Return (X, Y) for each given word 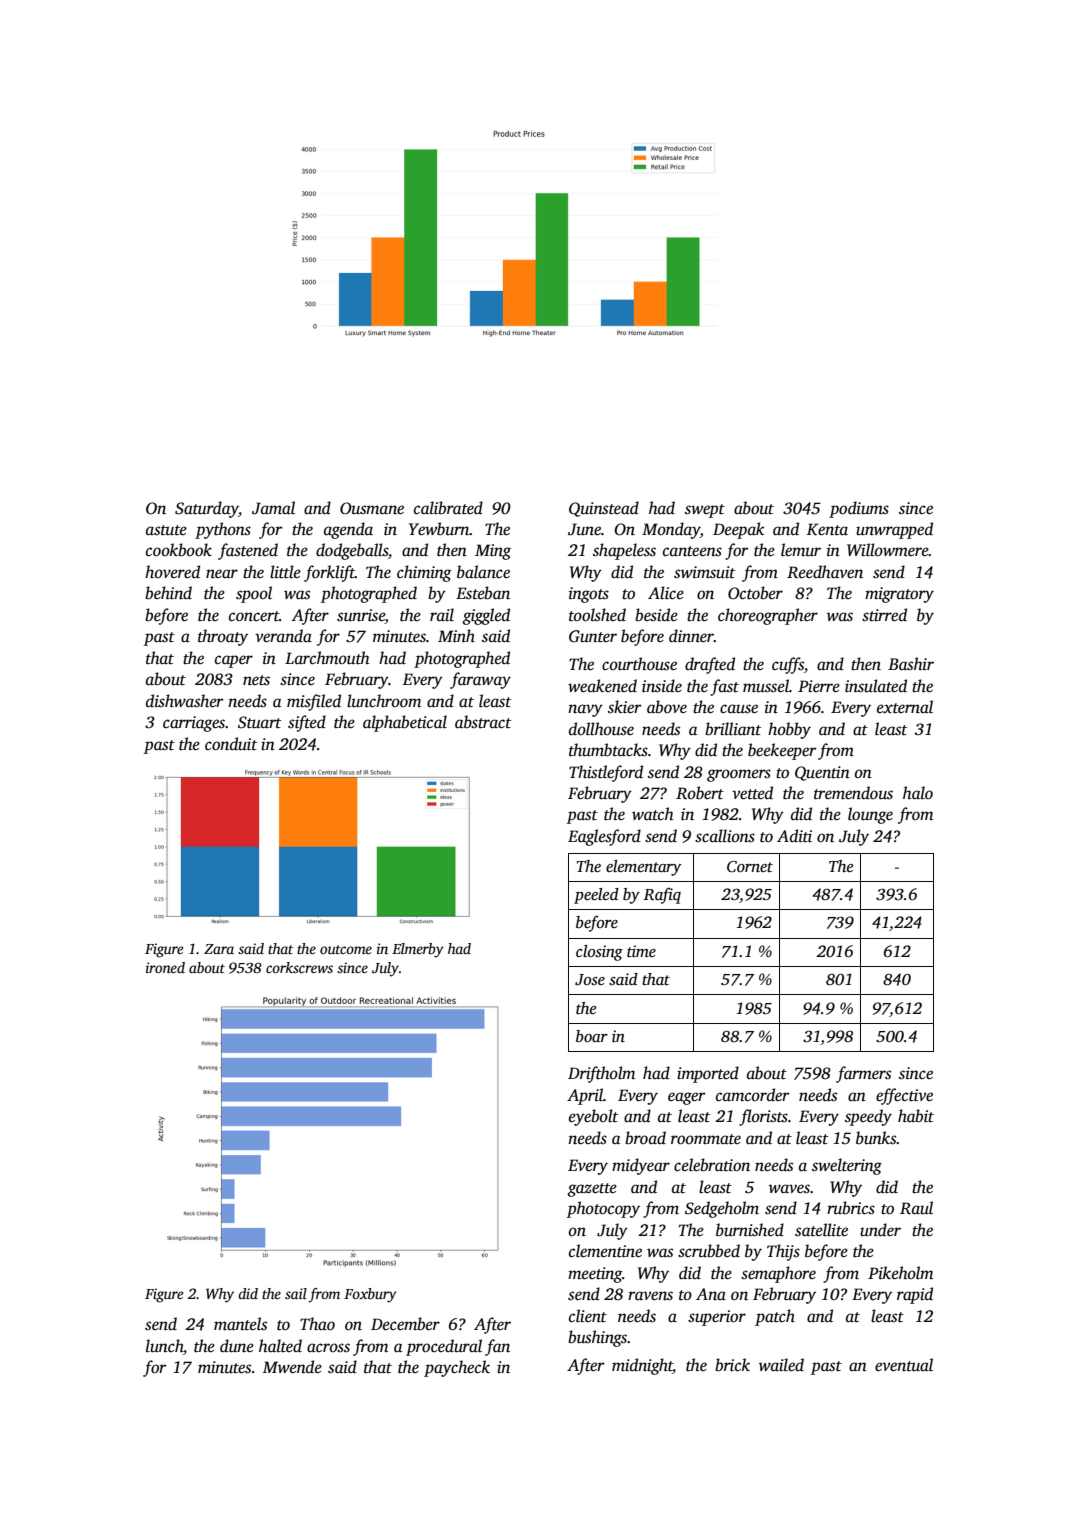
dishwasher (184, 701)
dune (237, 1346)
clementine (605, 1251)
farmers (863, 1074)
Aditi (794, 835)
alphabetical (405, 723)
